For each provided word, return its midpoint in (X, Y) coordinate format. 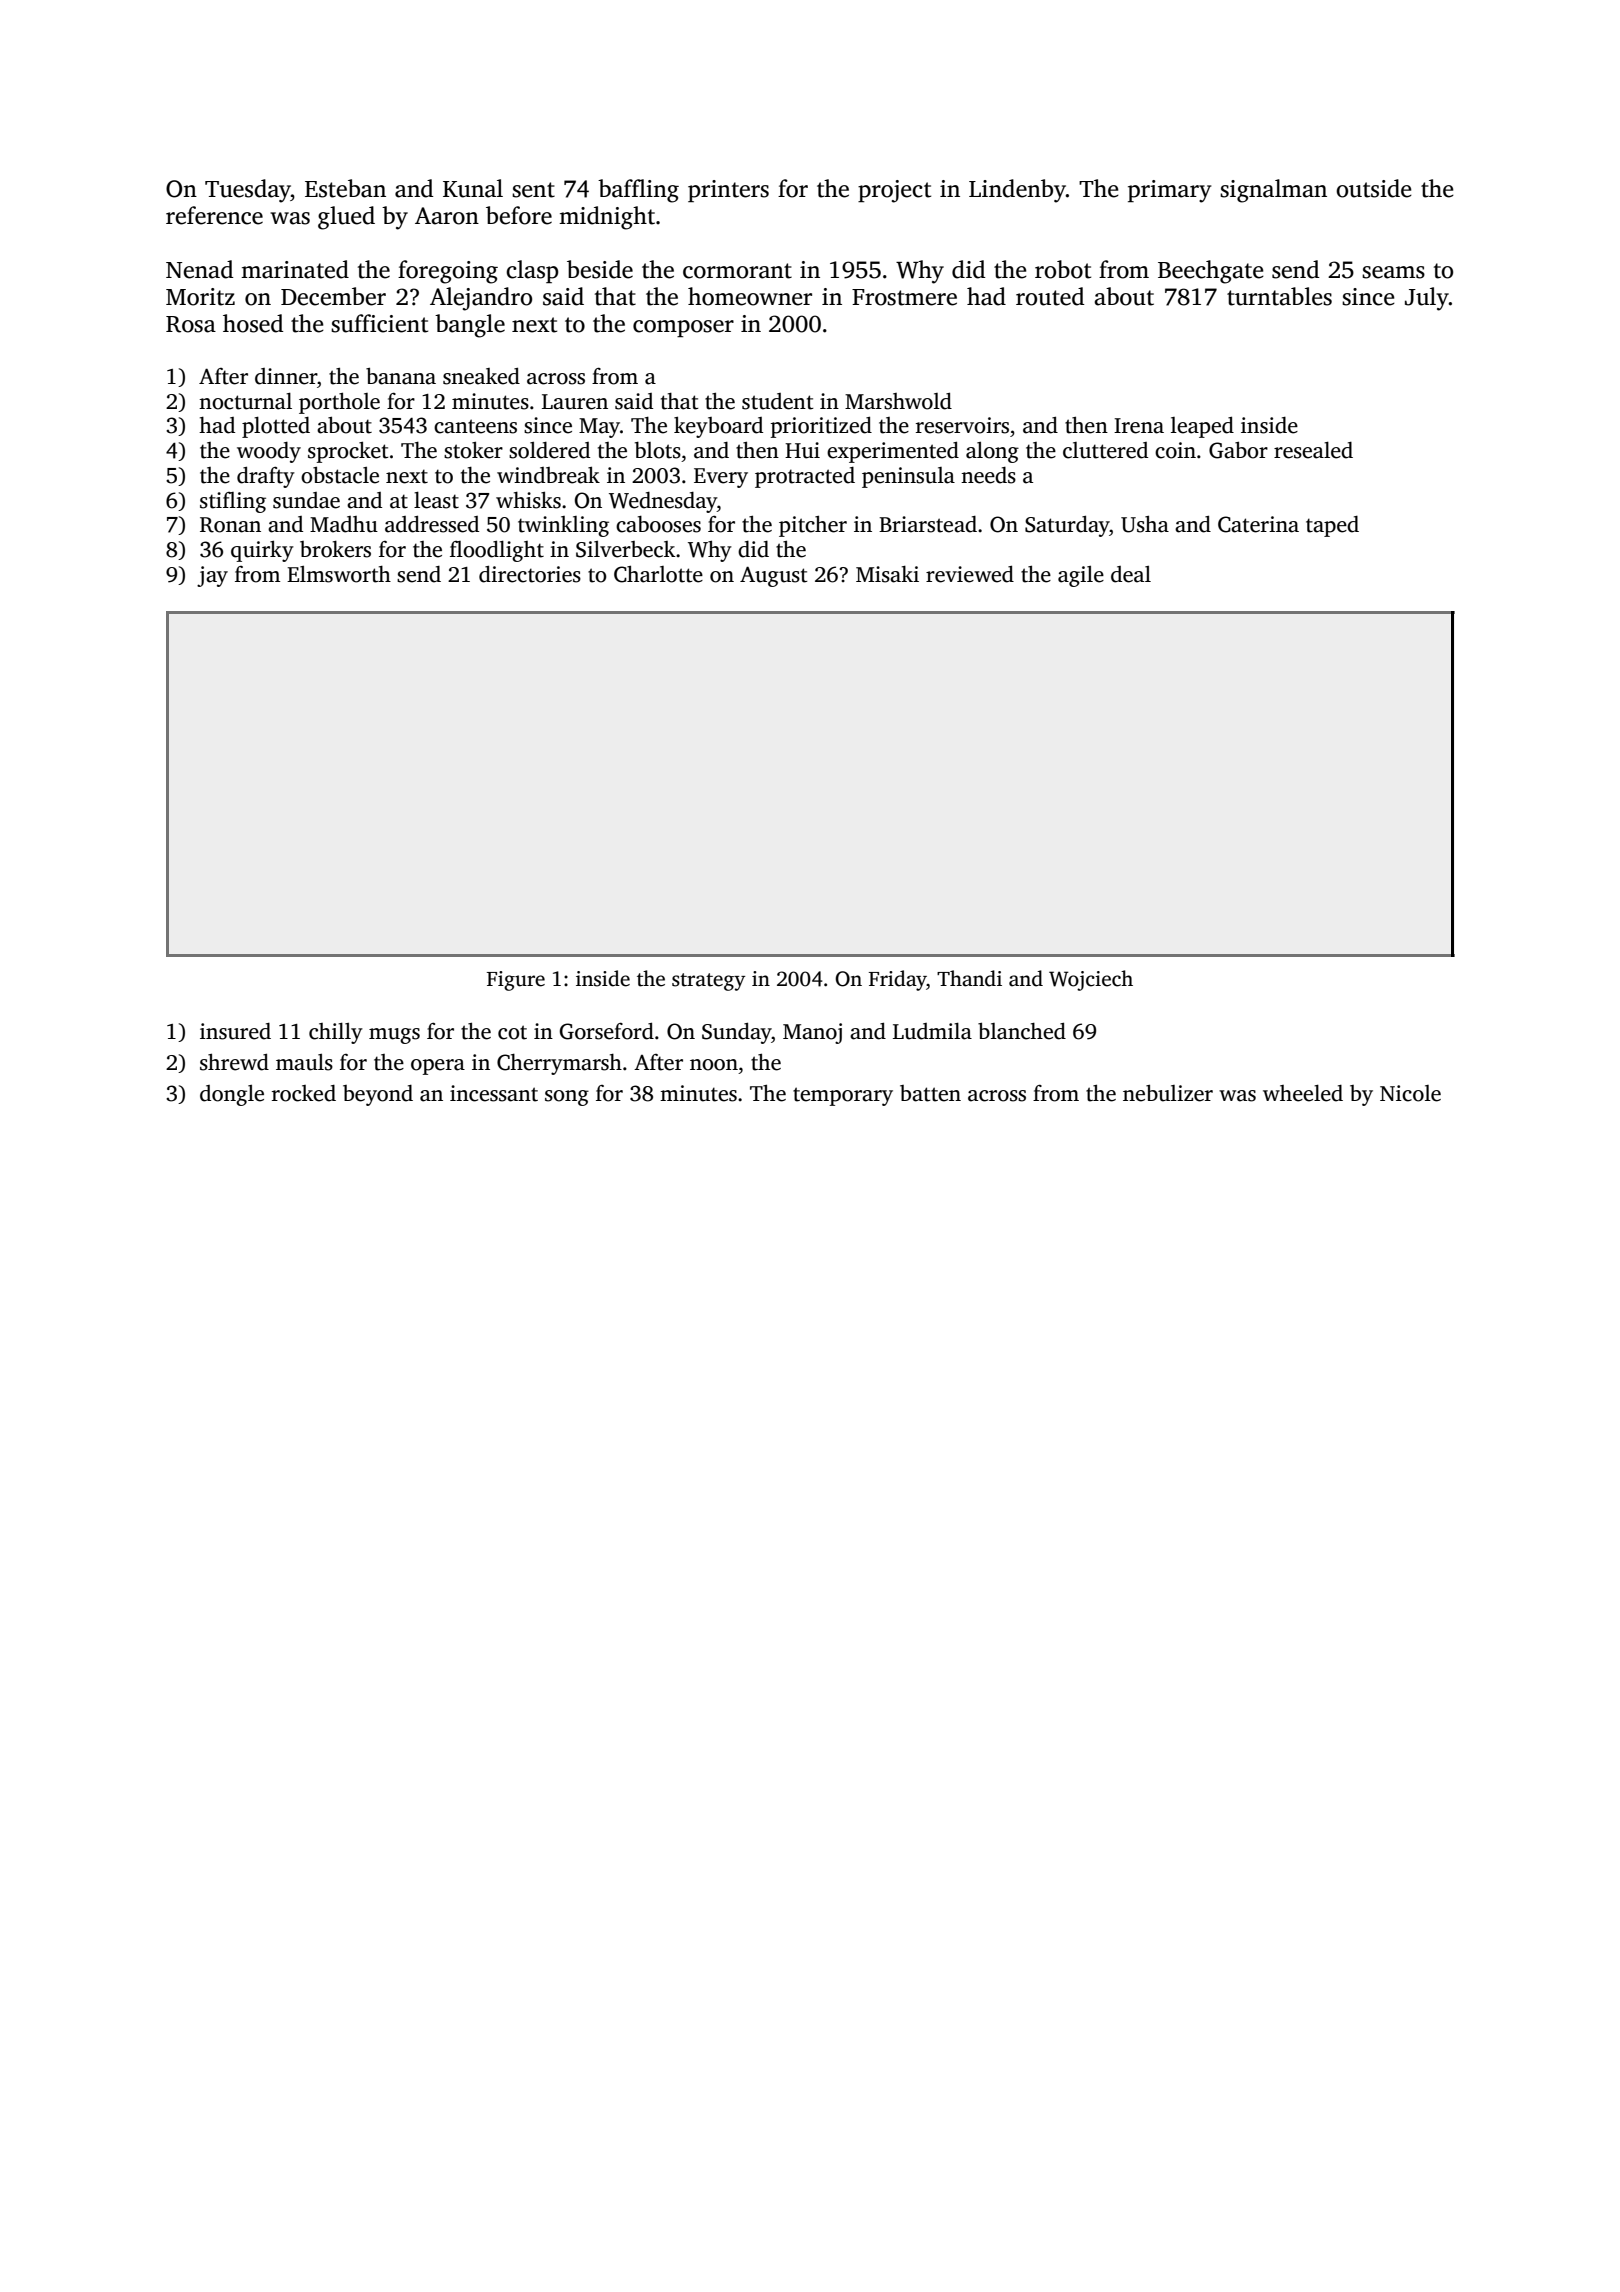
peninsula (908, 477)
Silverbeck (625, 549)
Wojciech (1091, 980)
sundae (306, 500)
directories (530, 574)
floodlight (497, 551)
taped (1332, 526)
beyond (378, 1095)
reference (214, 215)
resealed (1313, 450)
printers (728, 191)
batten (930, 1093)
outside (1374, 188)
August (773, 576)
